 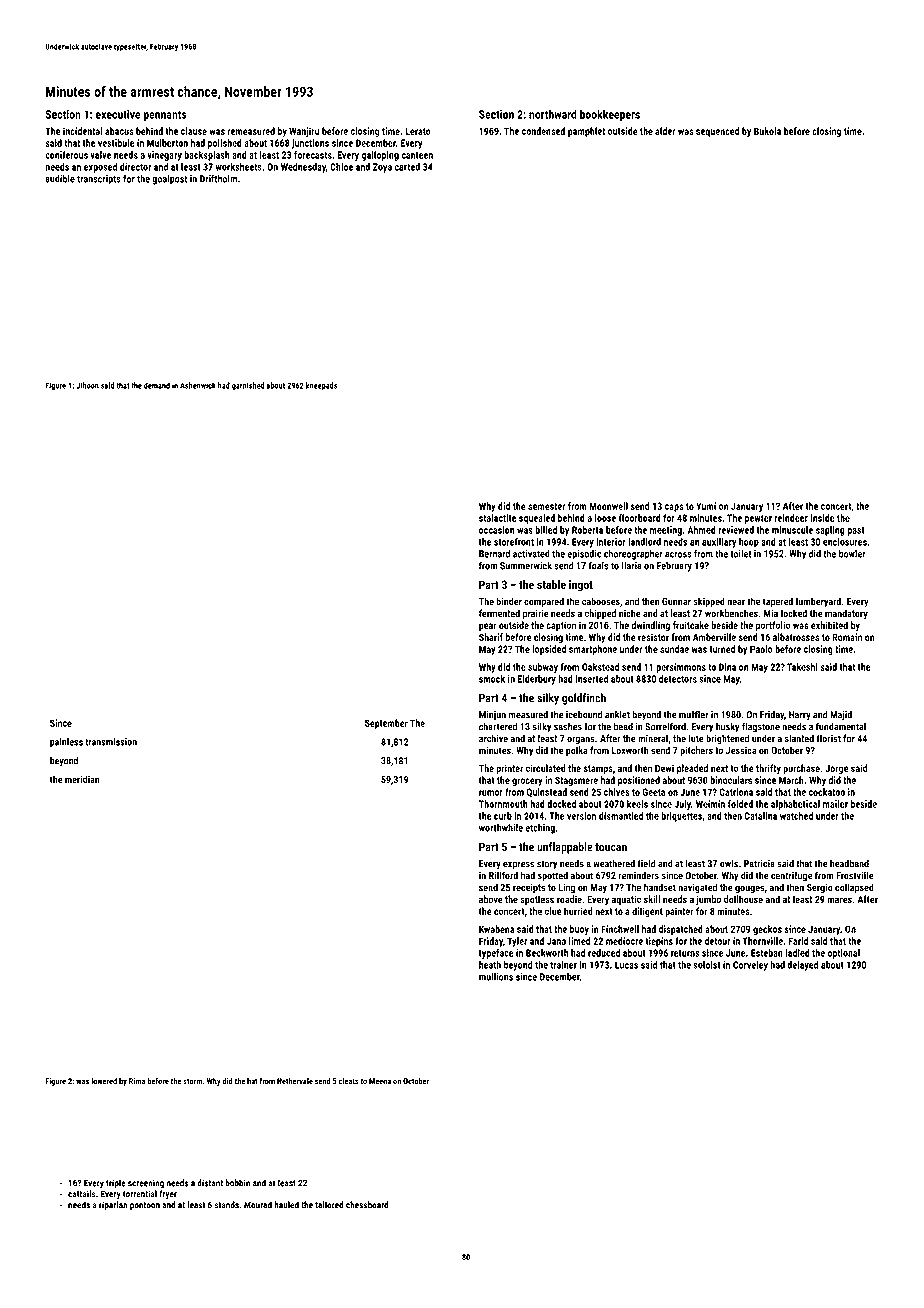 I want to click on pamphlet, so click(x=586, y=132).
